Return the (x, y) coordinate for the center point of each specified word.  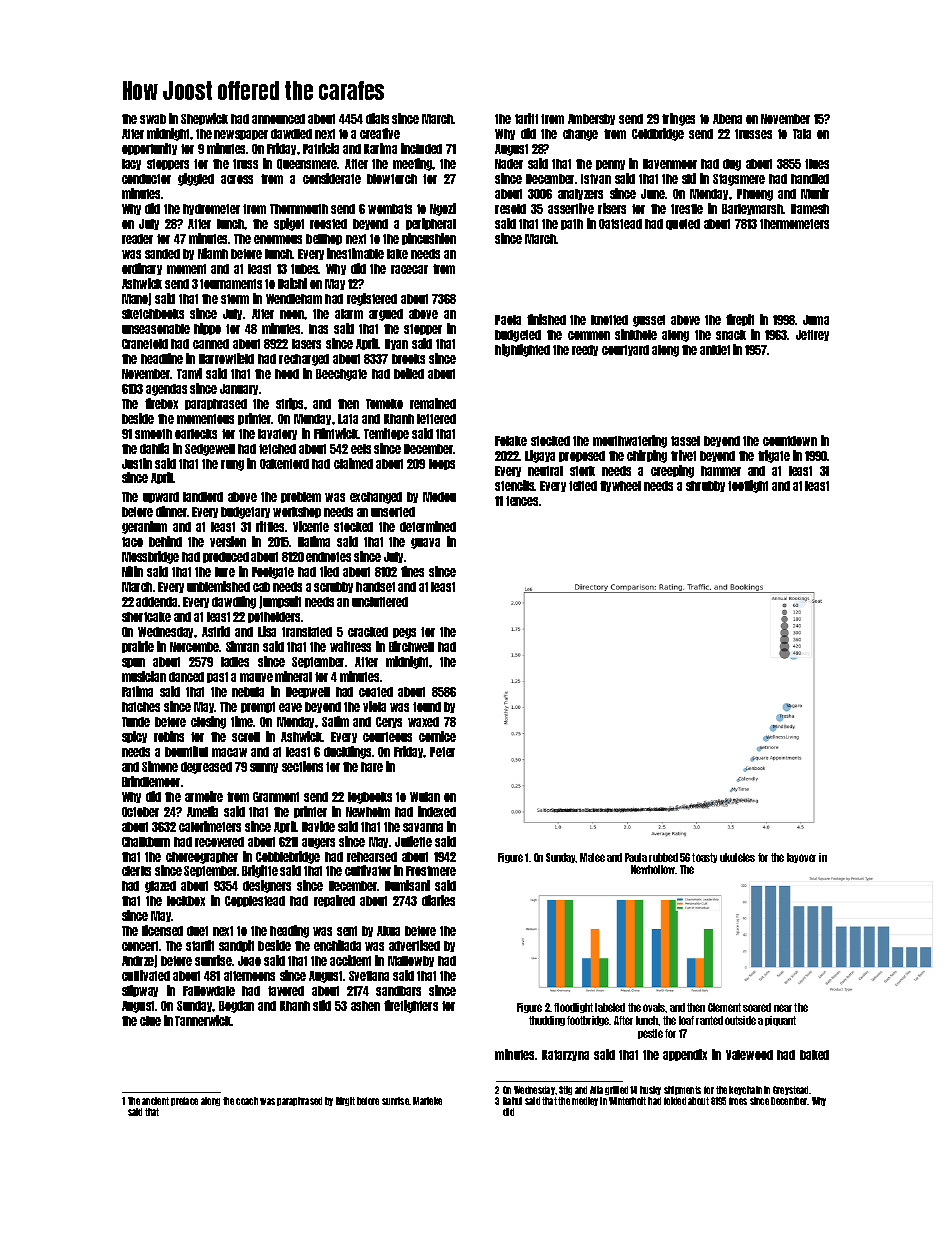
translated (307, 632)
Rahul (512, 1101)
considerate (332, 178)
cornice (437, 736)
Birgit (345, 1101)
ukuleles (737, 857)
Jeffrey (812, 335)
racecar (409, 269)
